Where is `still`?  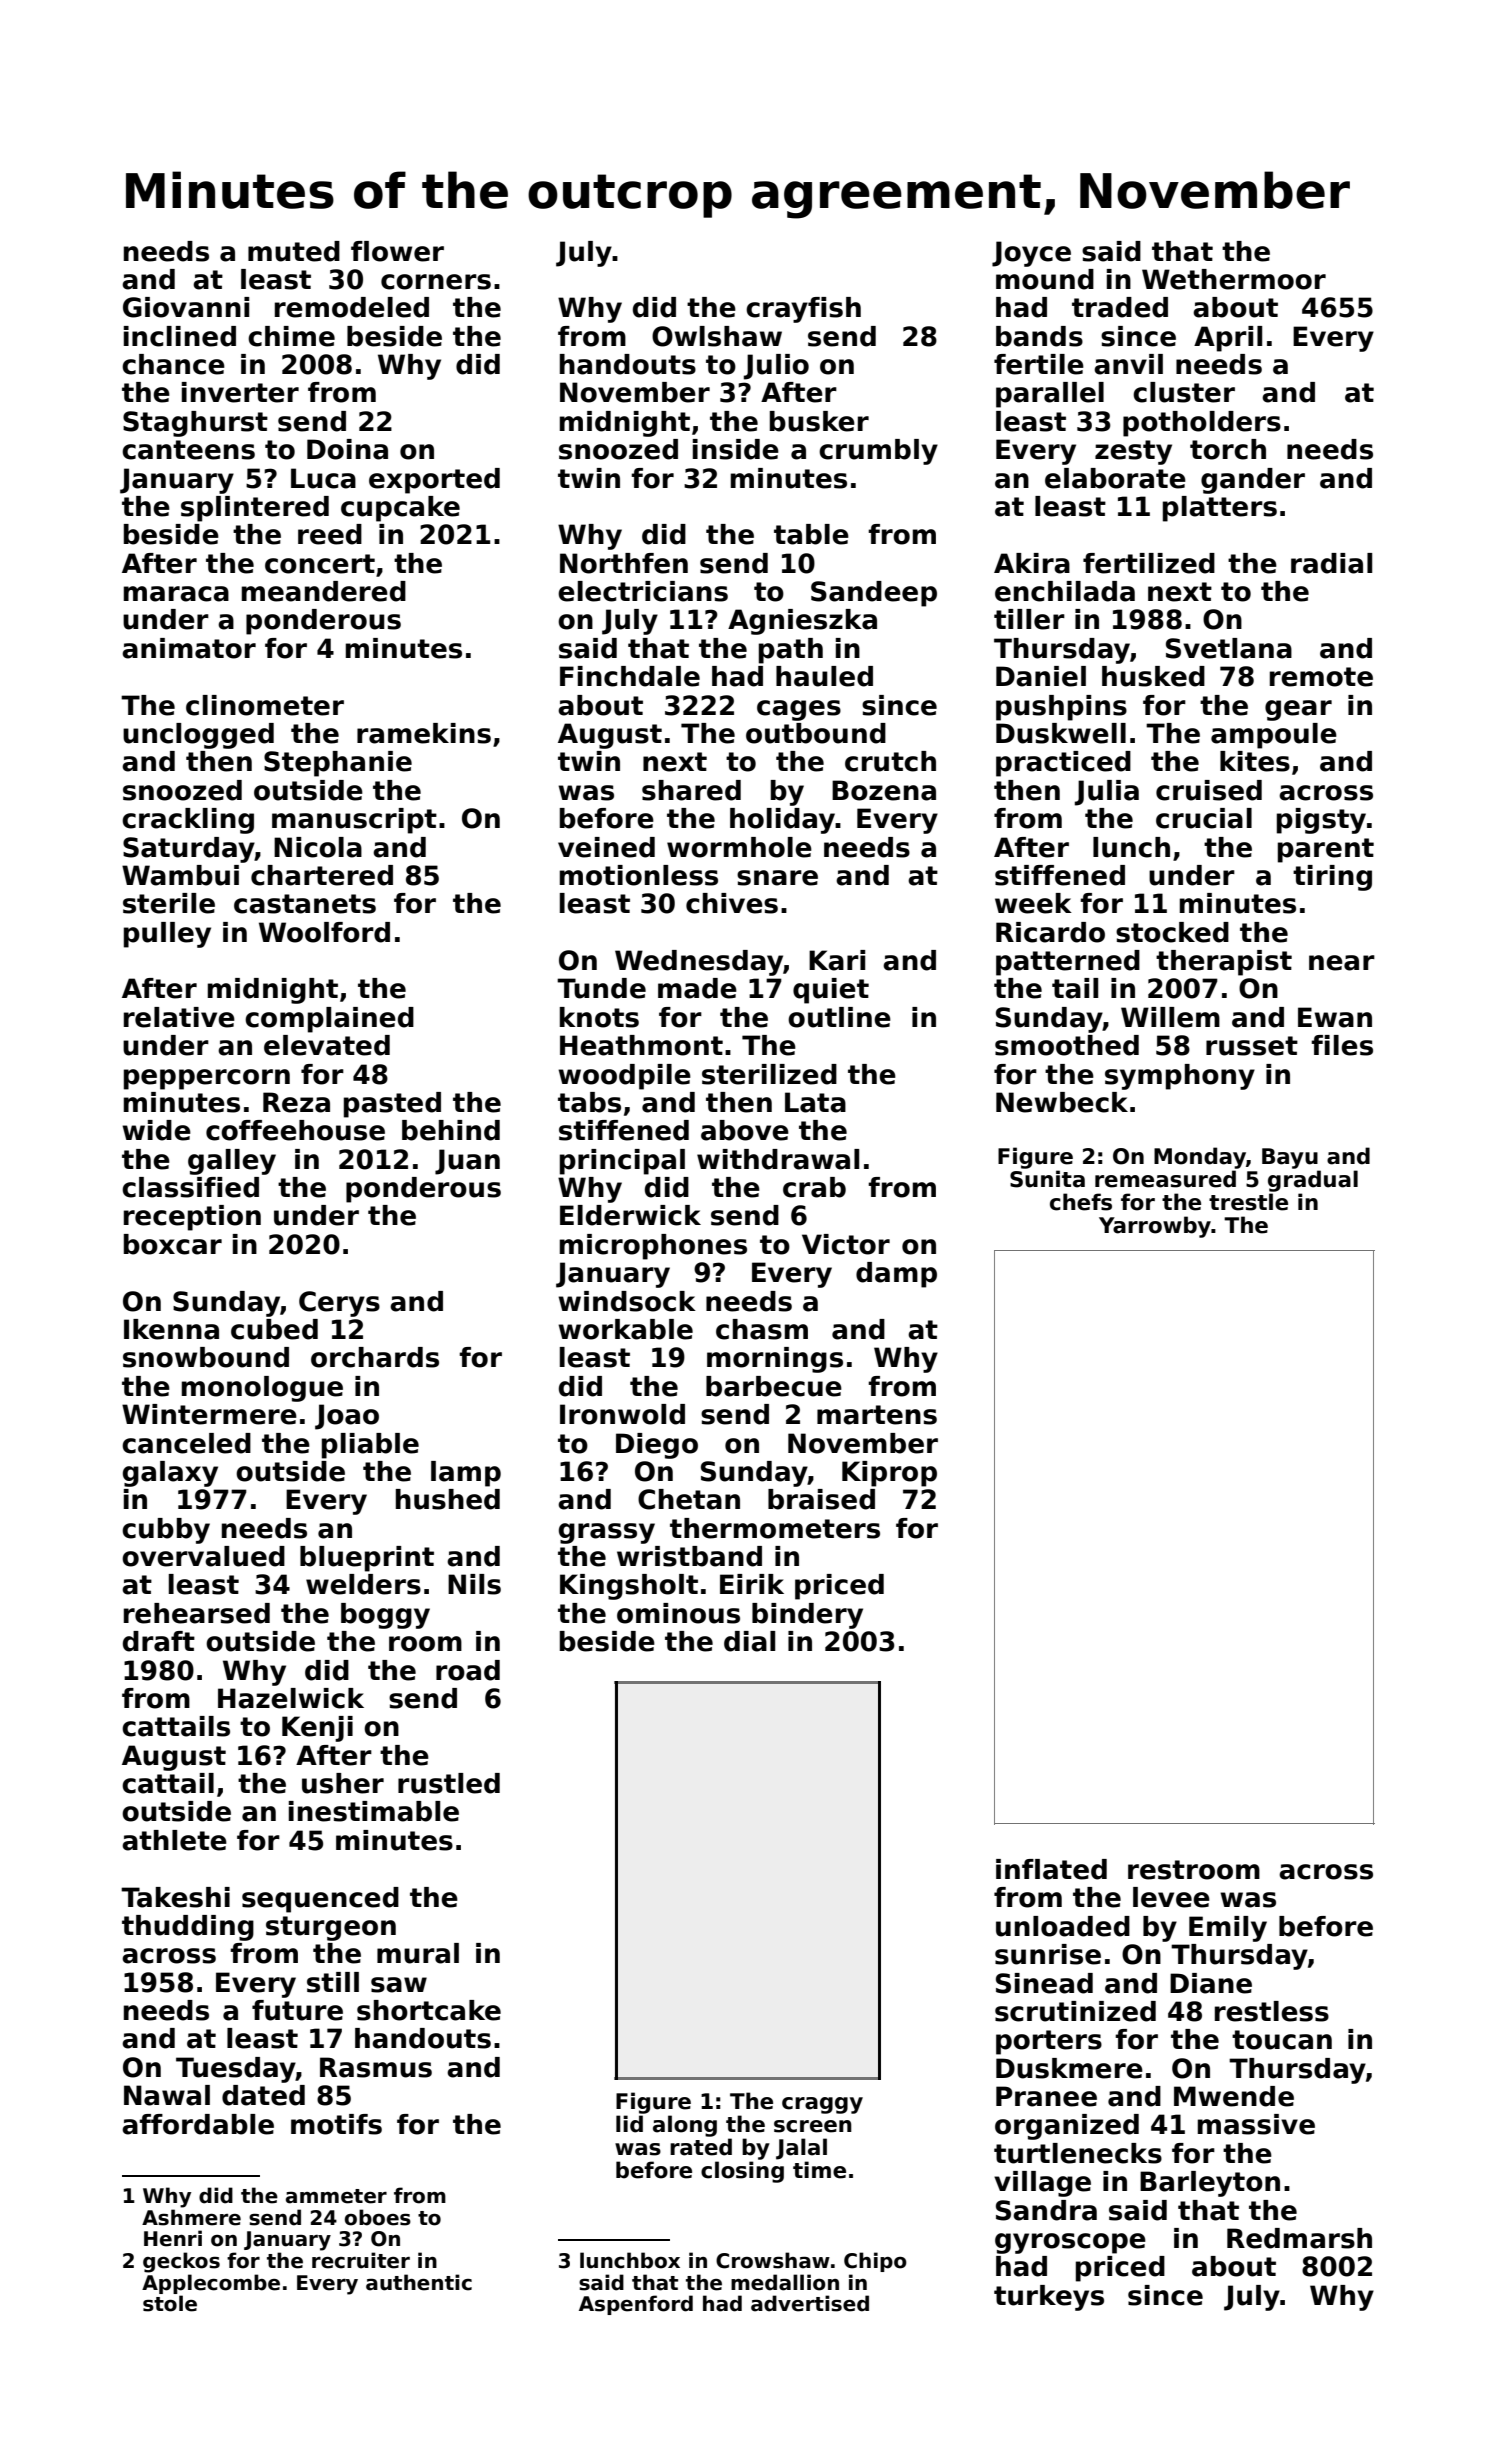 still is located at coordinates (333, 1982).
